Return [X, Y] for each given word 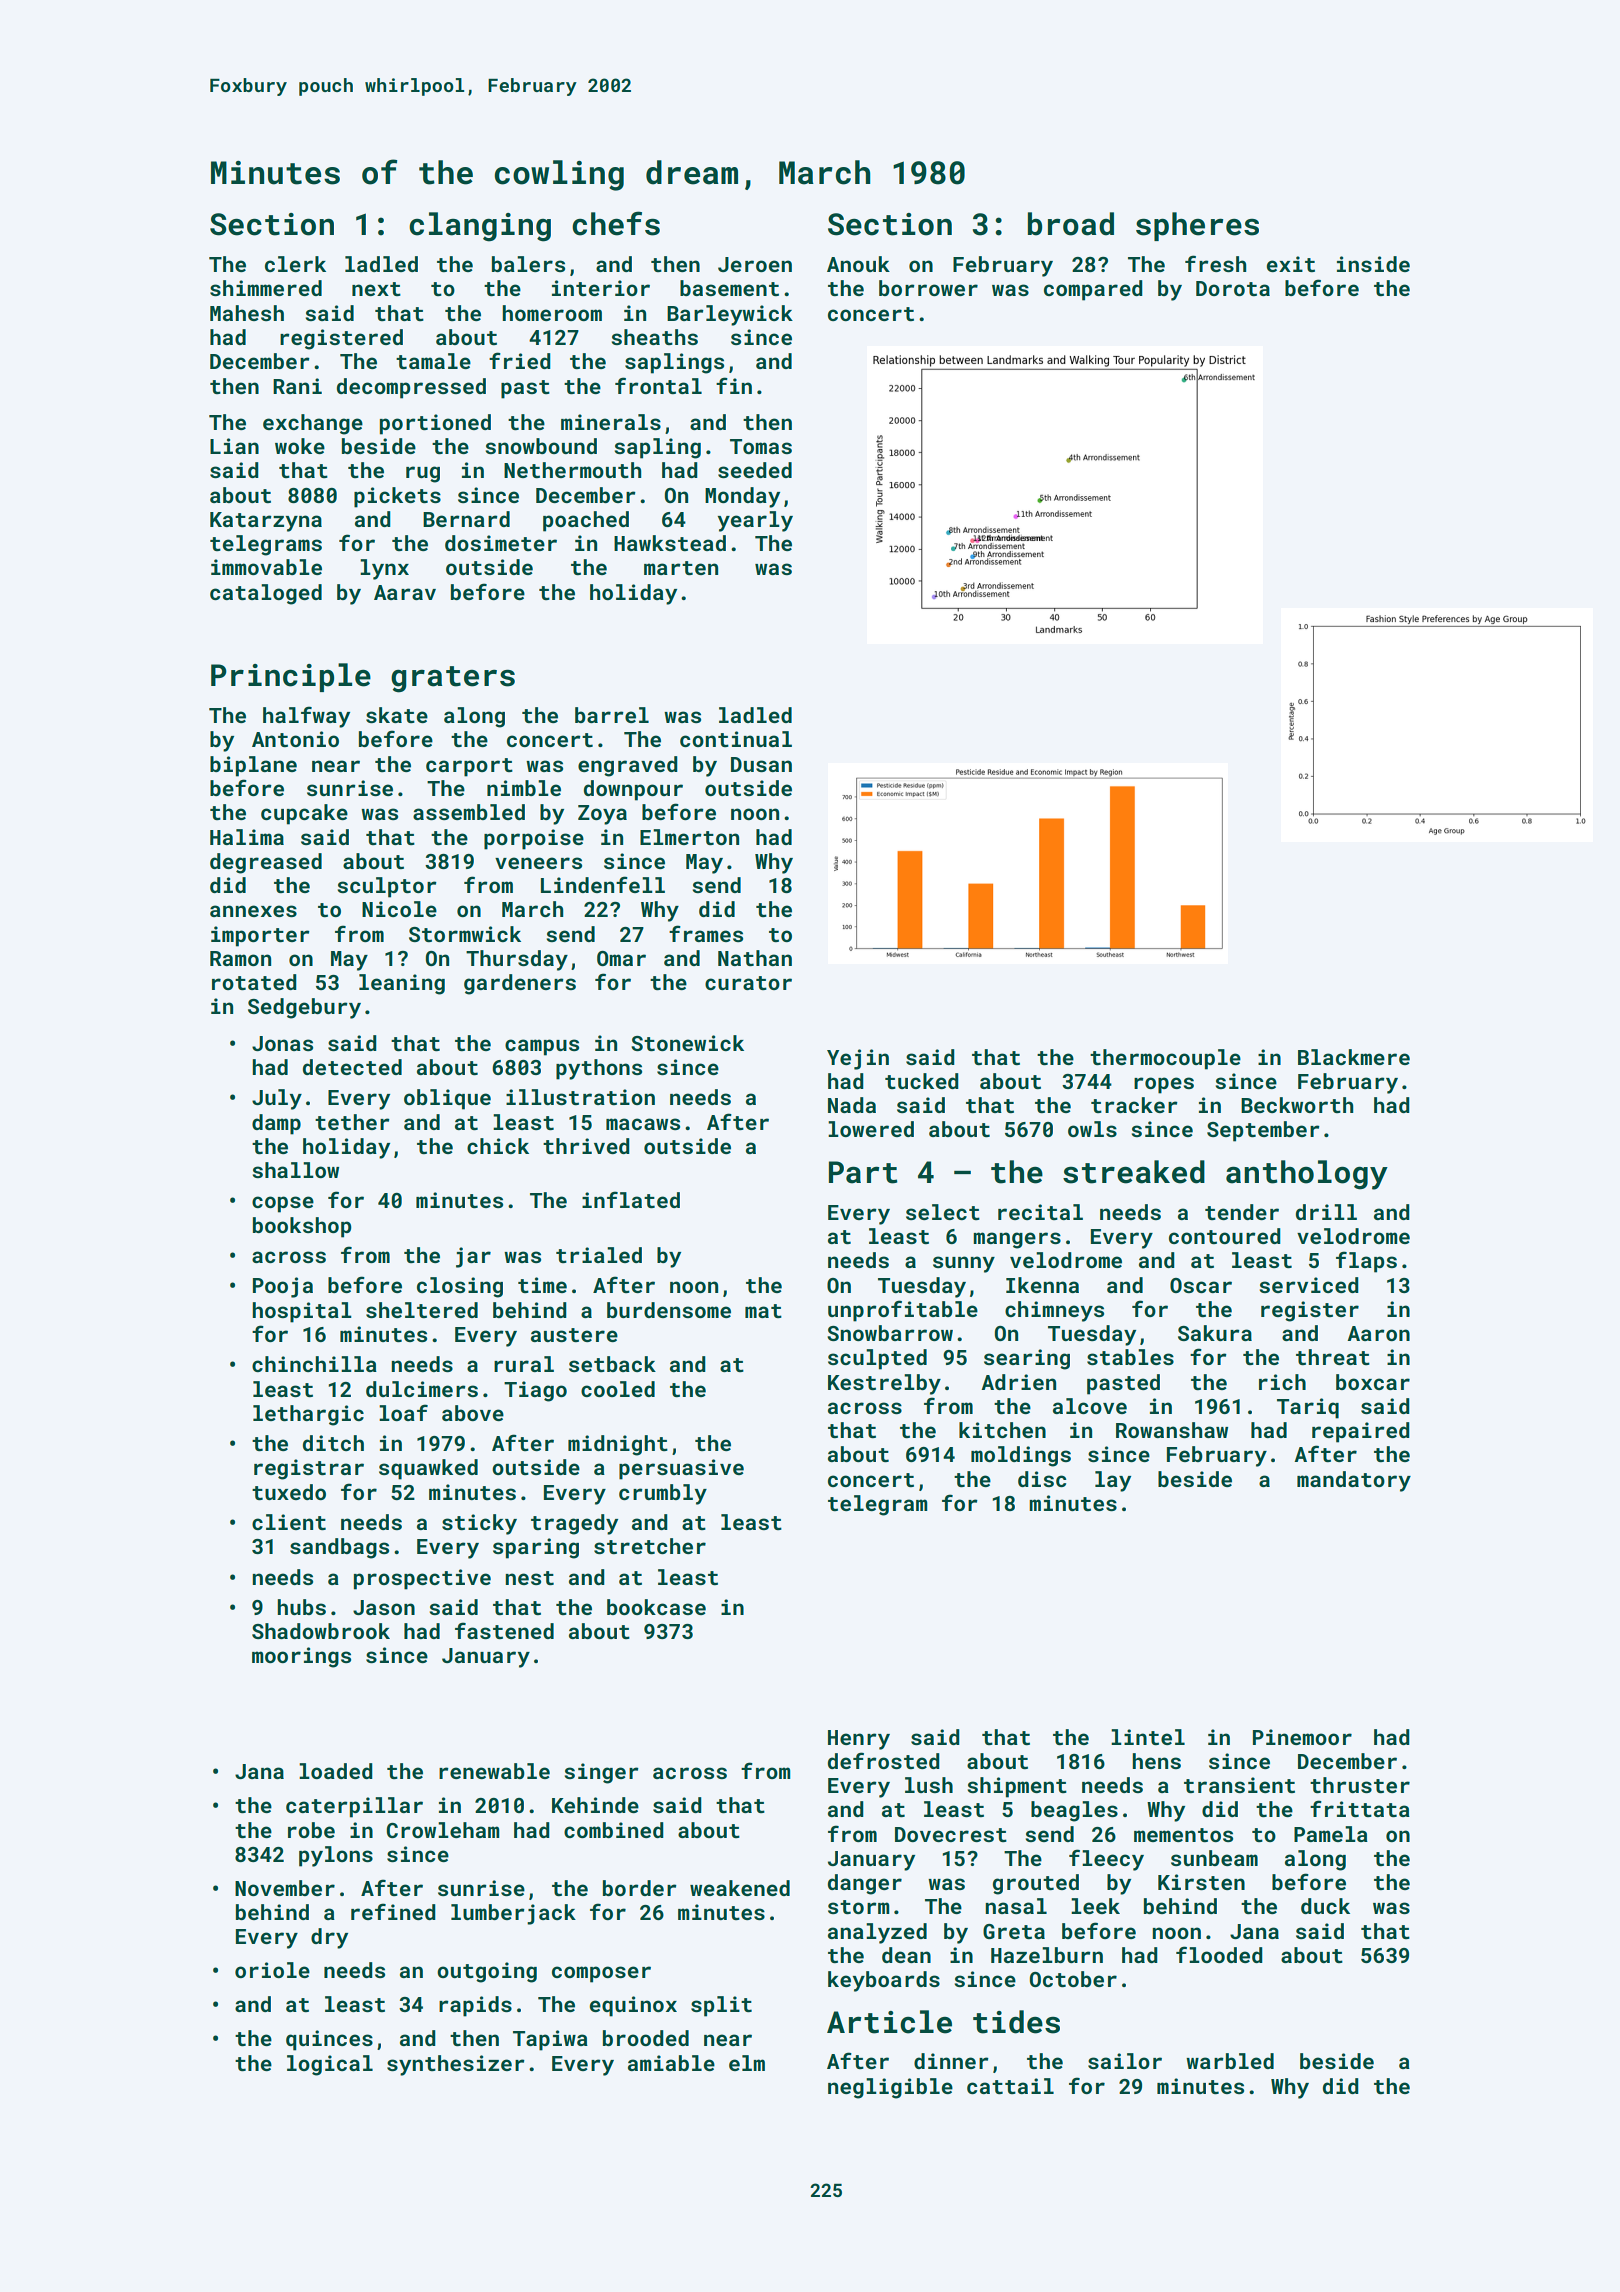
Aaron [1378, 1333]
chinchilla [314, 1364]
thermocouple [1165, 1059]
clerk [295, 264]
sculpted [877, 1359]
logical [330, 2065]
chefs [616, 223]
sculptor [387, 887]
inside [1373, 264]
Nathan [755, 958]
